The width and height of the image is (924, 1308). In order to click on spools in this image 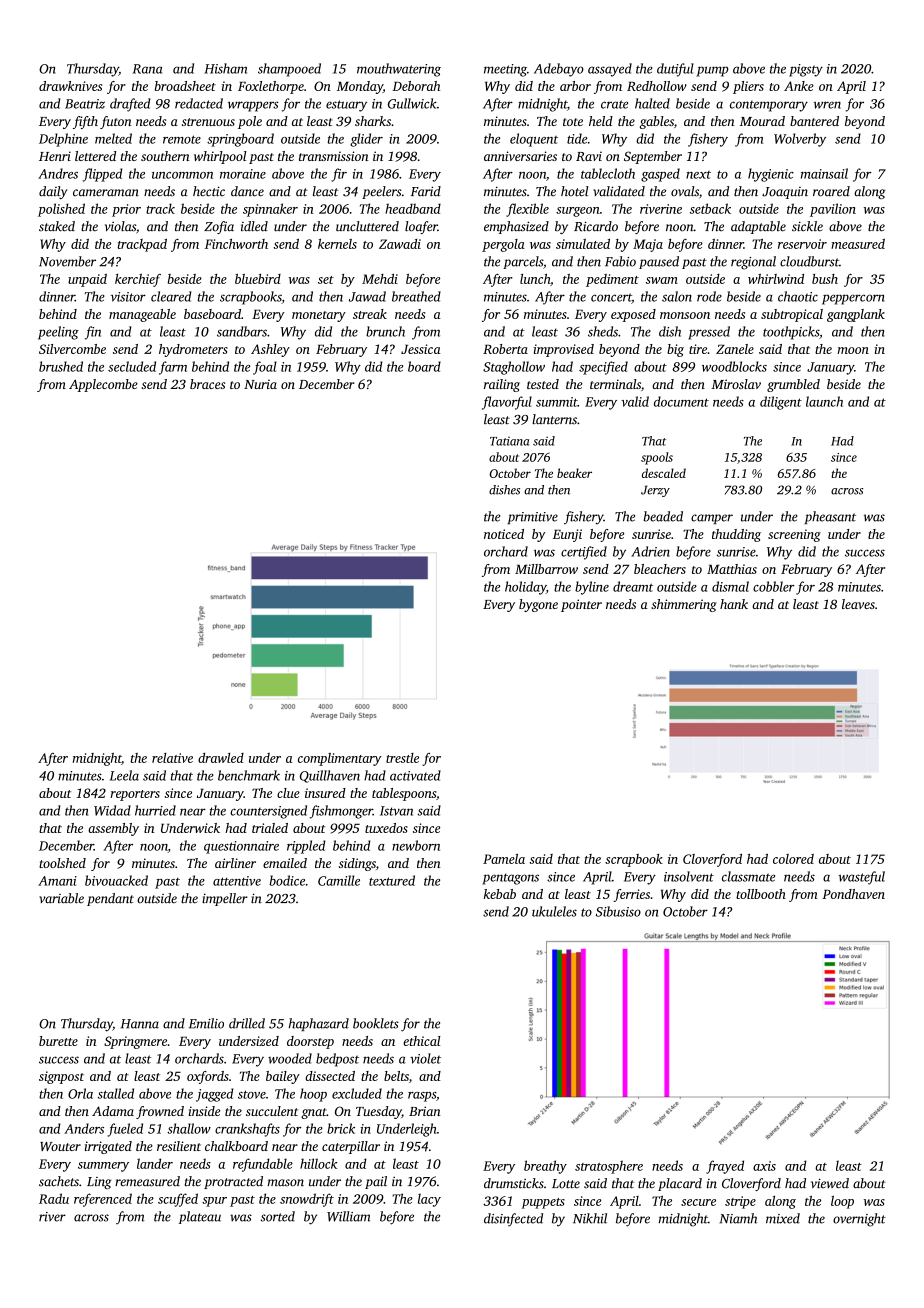, I will do `click(657, 458)`.
